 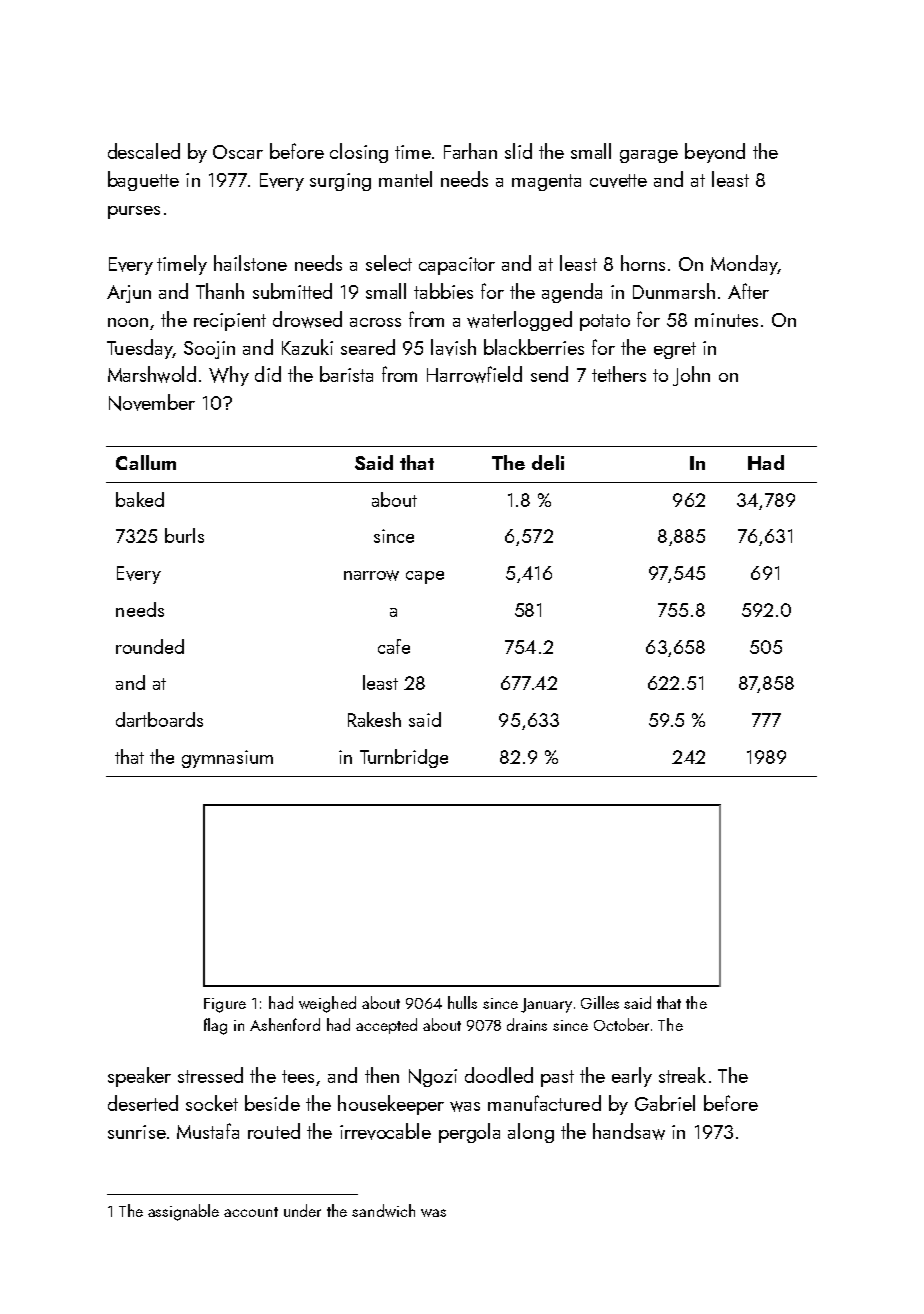 I want to click on deli, so click(x=548, y=462).
